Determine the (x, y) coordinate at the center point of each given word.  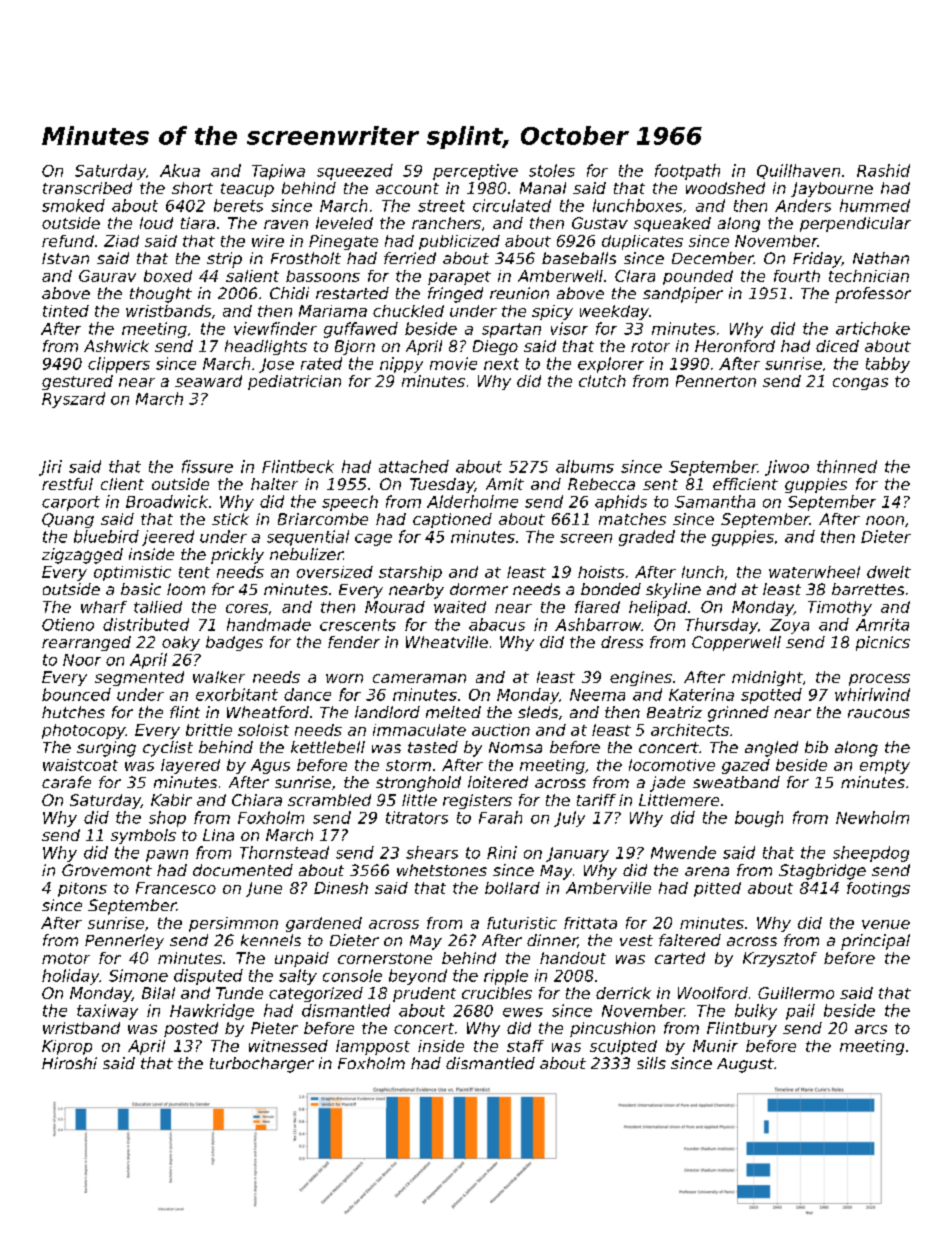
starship (410, 573)
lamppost (373, 1047)
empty (885, 767)
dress (622, 642)
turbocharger (262, 1065)
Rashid (883, 170)
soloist (263, 730)
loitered (498, 782)
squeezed (355, 172)
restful (67, 484)
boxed (168, 276)
